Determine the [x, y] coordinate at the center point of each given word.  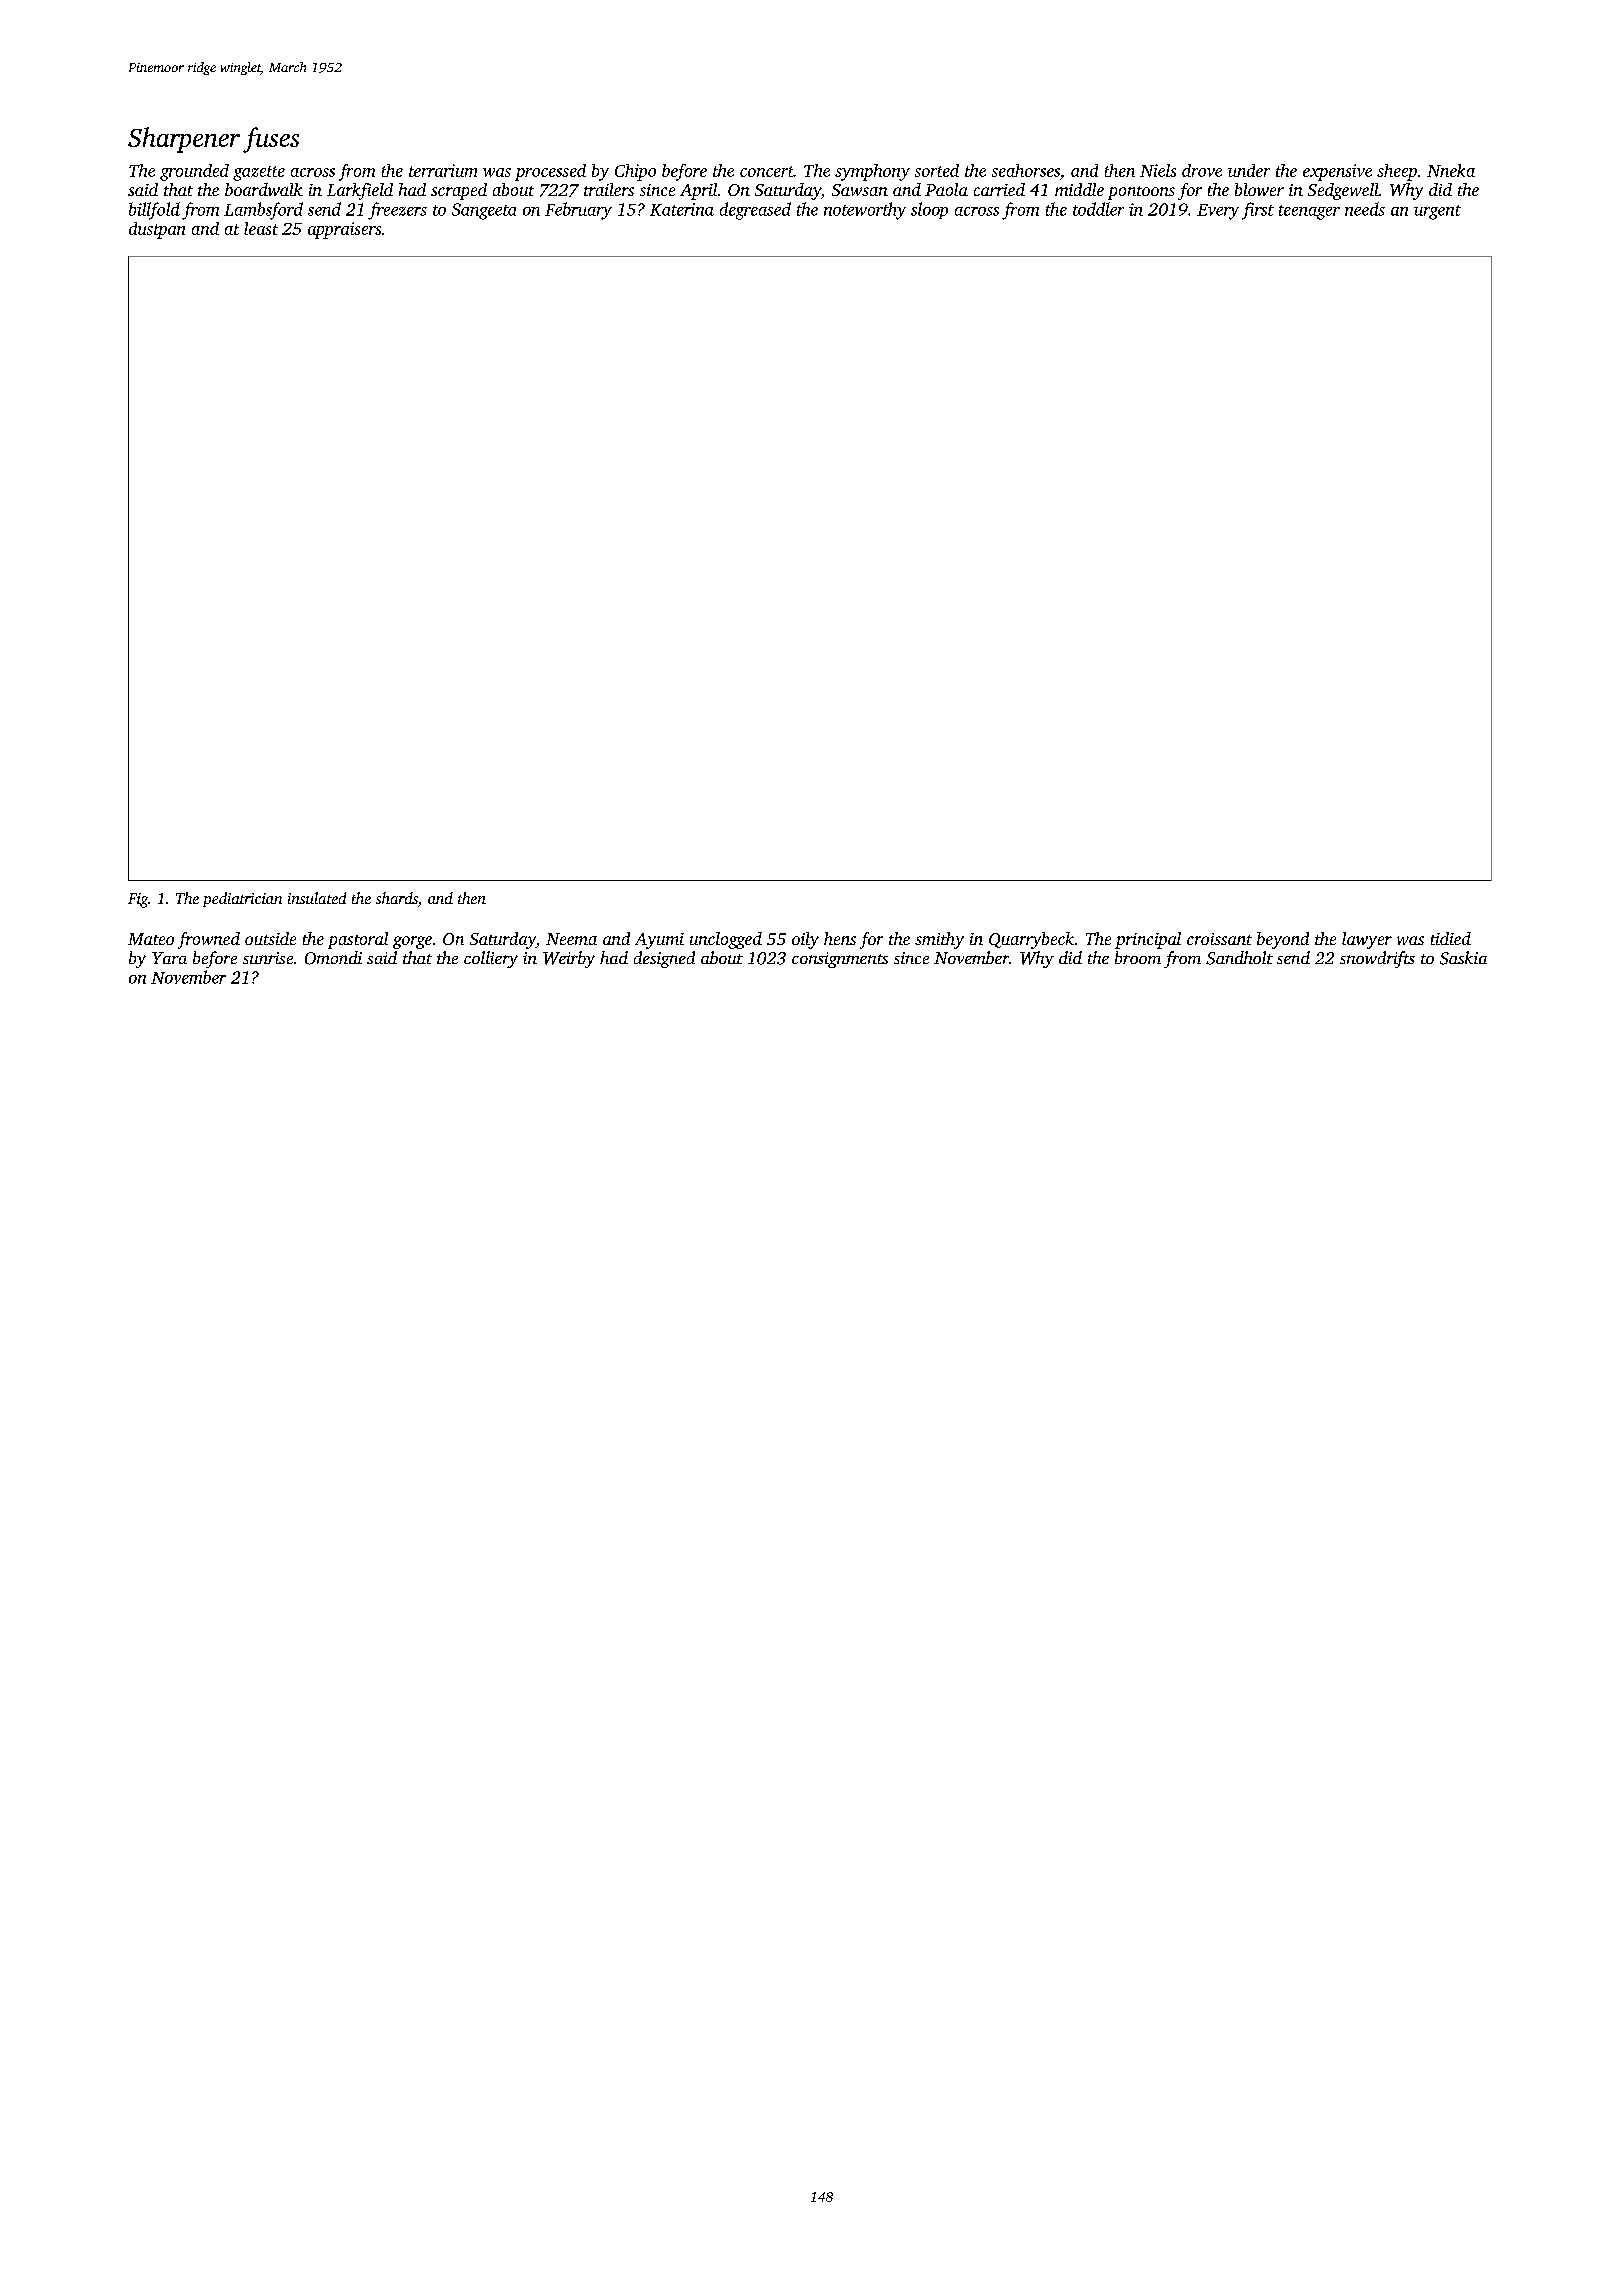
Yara [169, 958]
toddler [1098, 209]
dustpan [157, 230]
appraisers [344, 230]
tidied [1451, 938]
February [578, 211]
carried [999, 189]
